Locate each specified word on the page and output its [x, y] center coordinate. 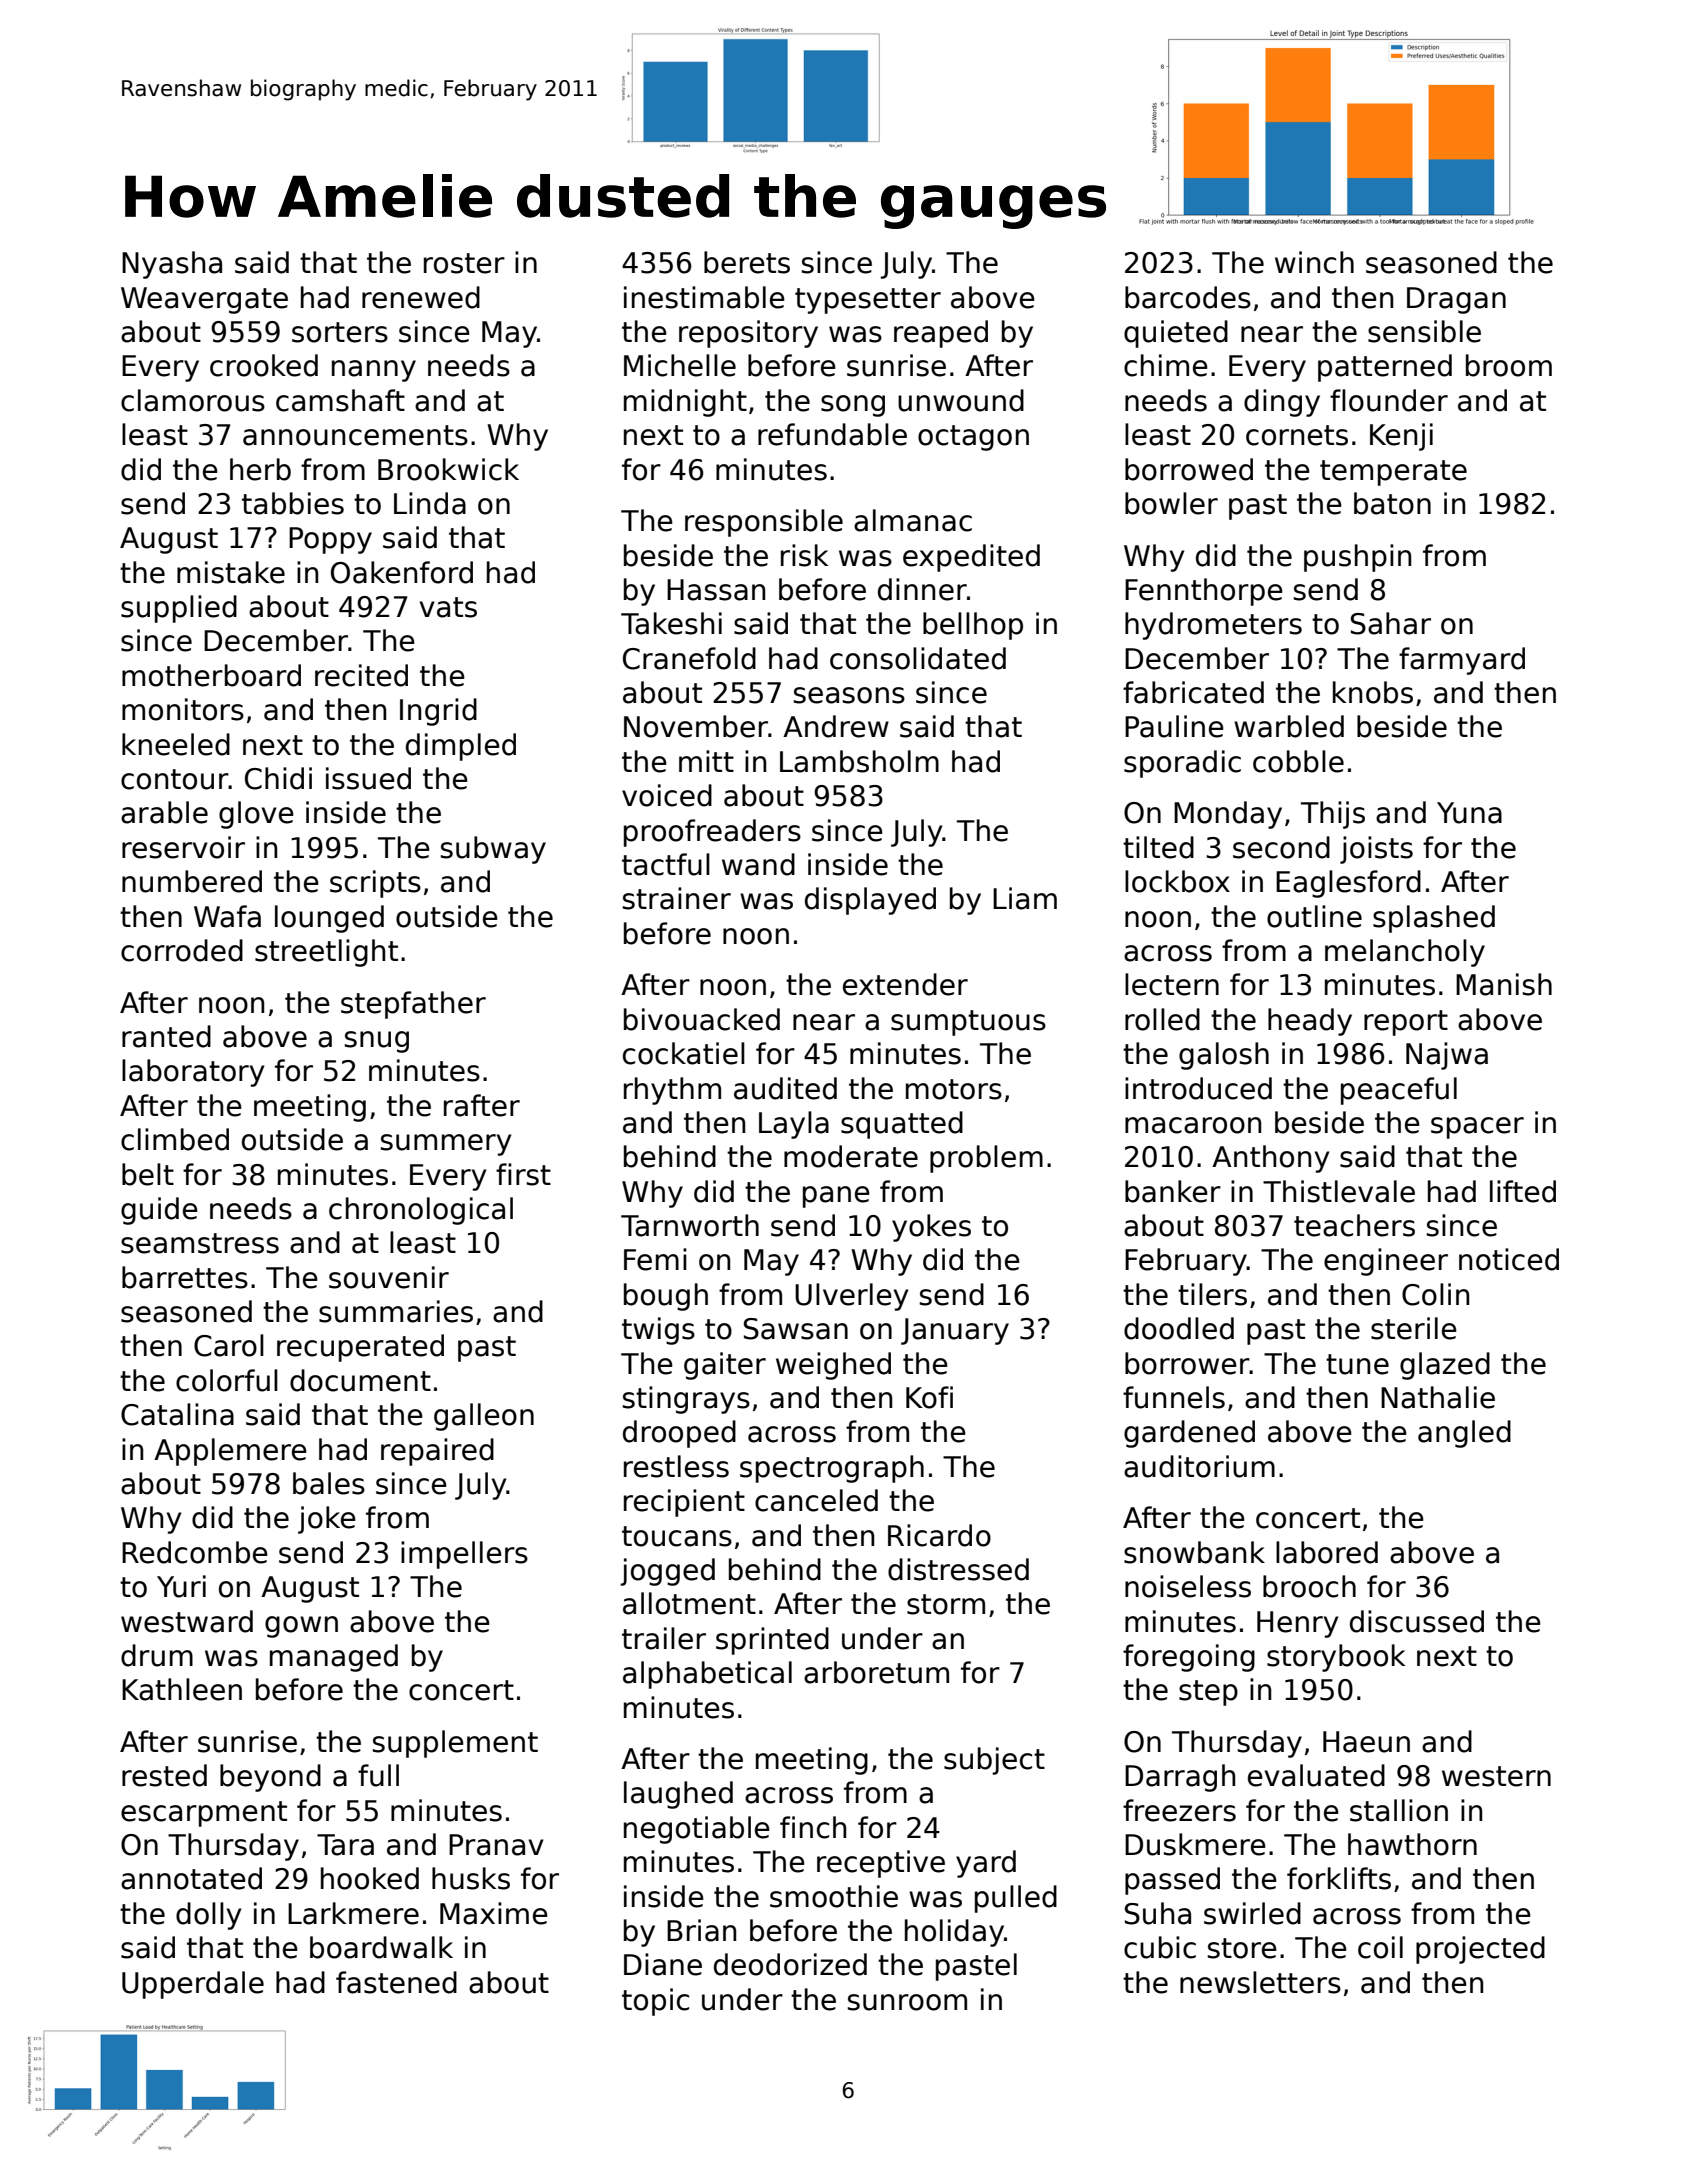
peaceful [1399, 1091]
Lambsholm [859, 761]
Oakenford [402, 572]
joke [327, 1520]
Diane [663, 1964]
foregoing [1189, 1658]
